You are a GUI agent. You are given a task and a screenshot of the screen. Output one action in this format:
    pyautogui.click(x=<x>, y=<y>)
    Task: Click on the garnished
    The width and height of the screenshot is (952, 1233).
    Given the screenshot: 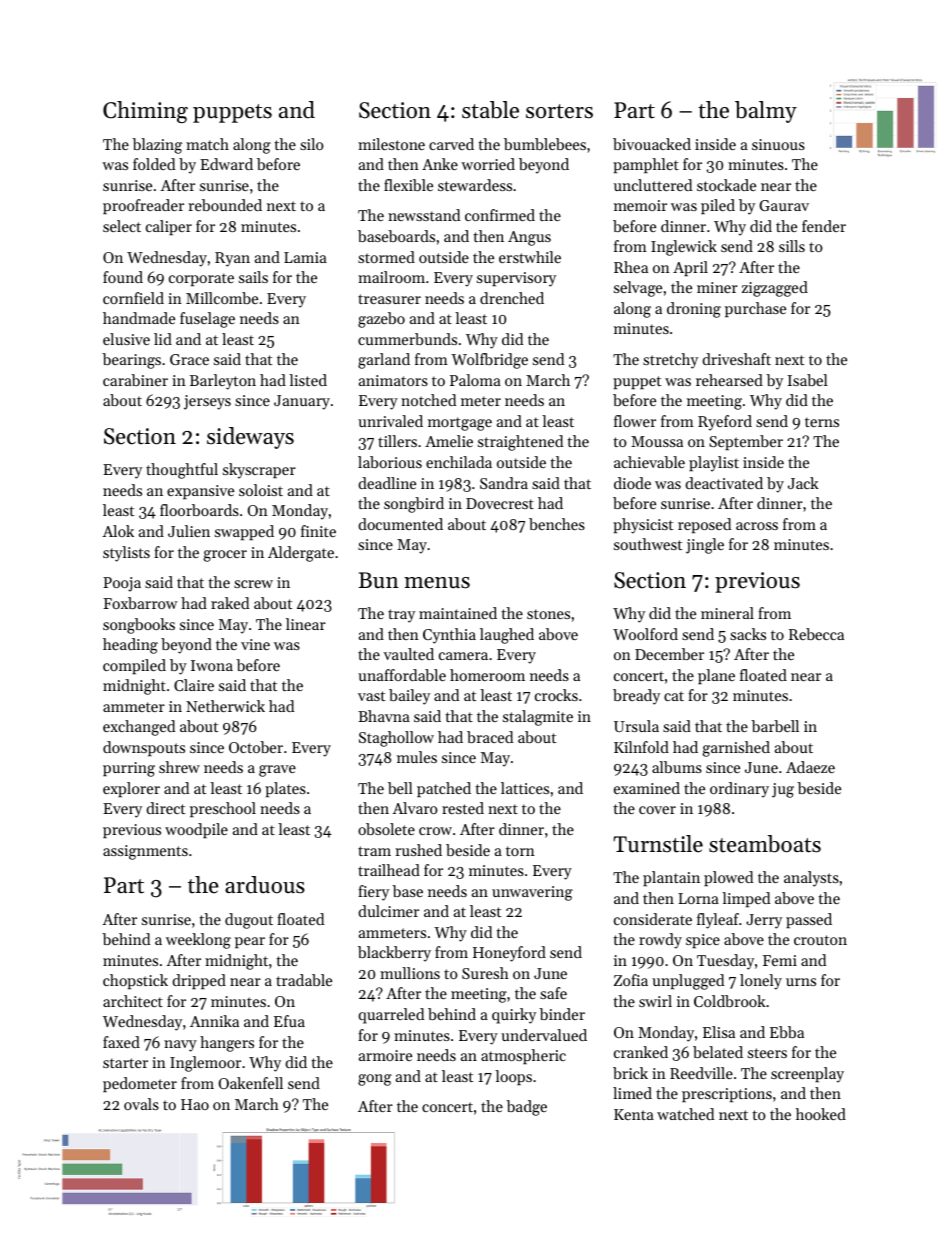 What is the action you would take?
    pyautogui.click(x=736, y=749)
